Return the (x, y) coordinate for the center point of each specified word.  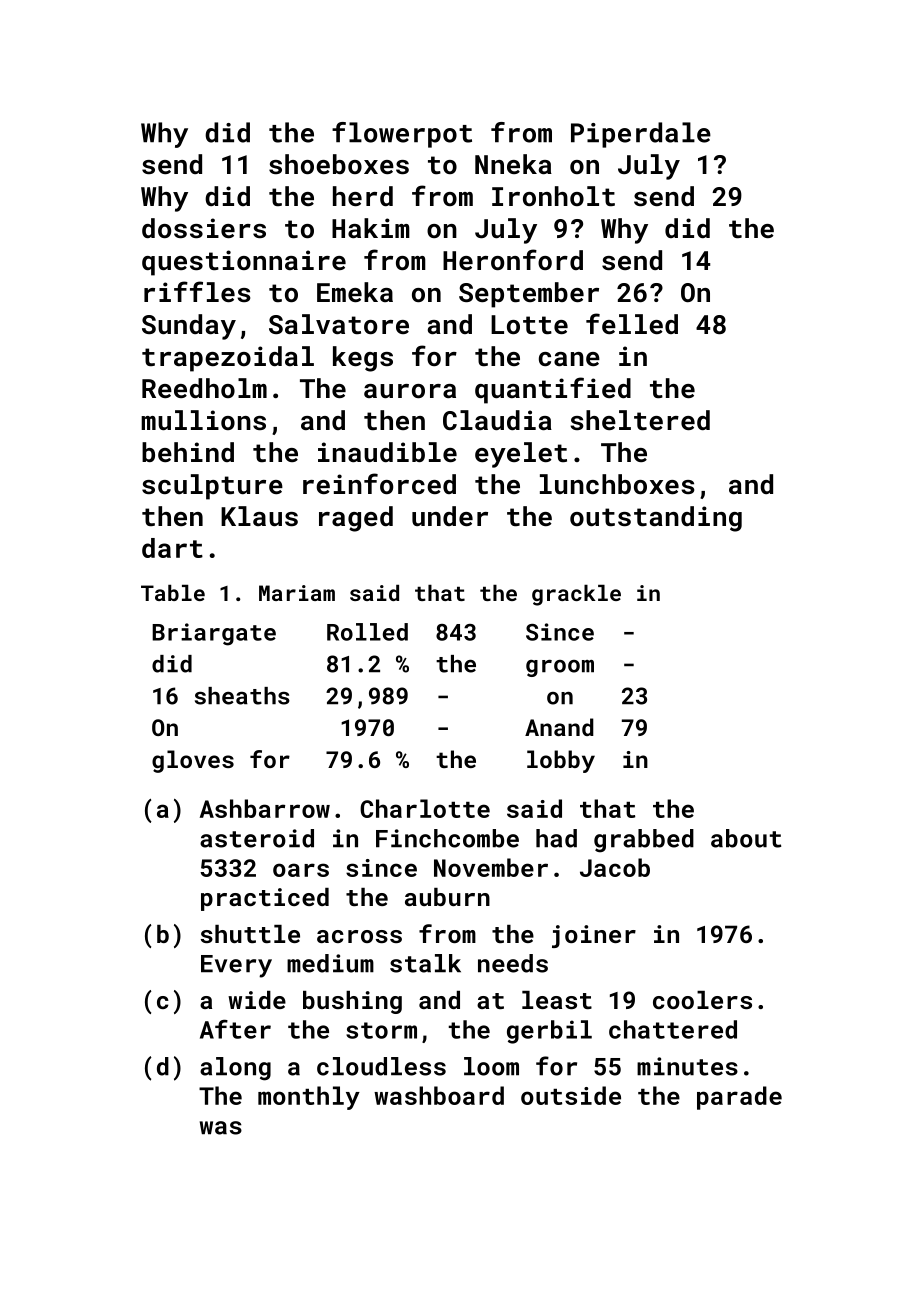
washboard (439, 1095)
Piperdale (641, 135)
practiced (265, 899)
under (450, 516)
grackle (576, 595)
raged (356, 519)
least (557, 1000)
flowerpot (402, 135)
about (746, 838)
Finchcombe (447, 838)
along (235, 1069)
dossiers (204, 228)
